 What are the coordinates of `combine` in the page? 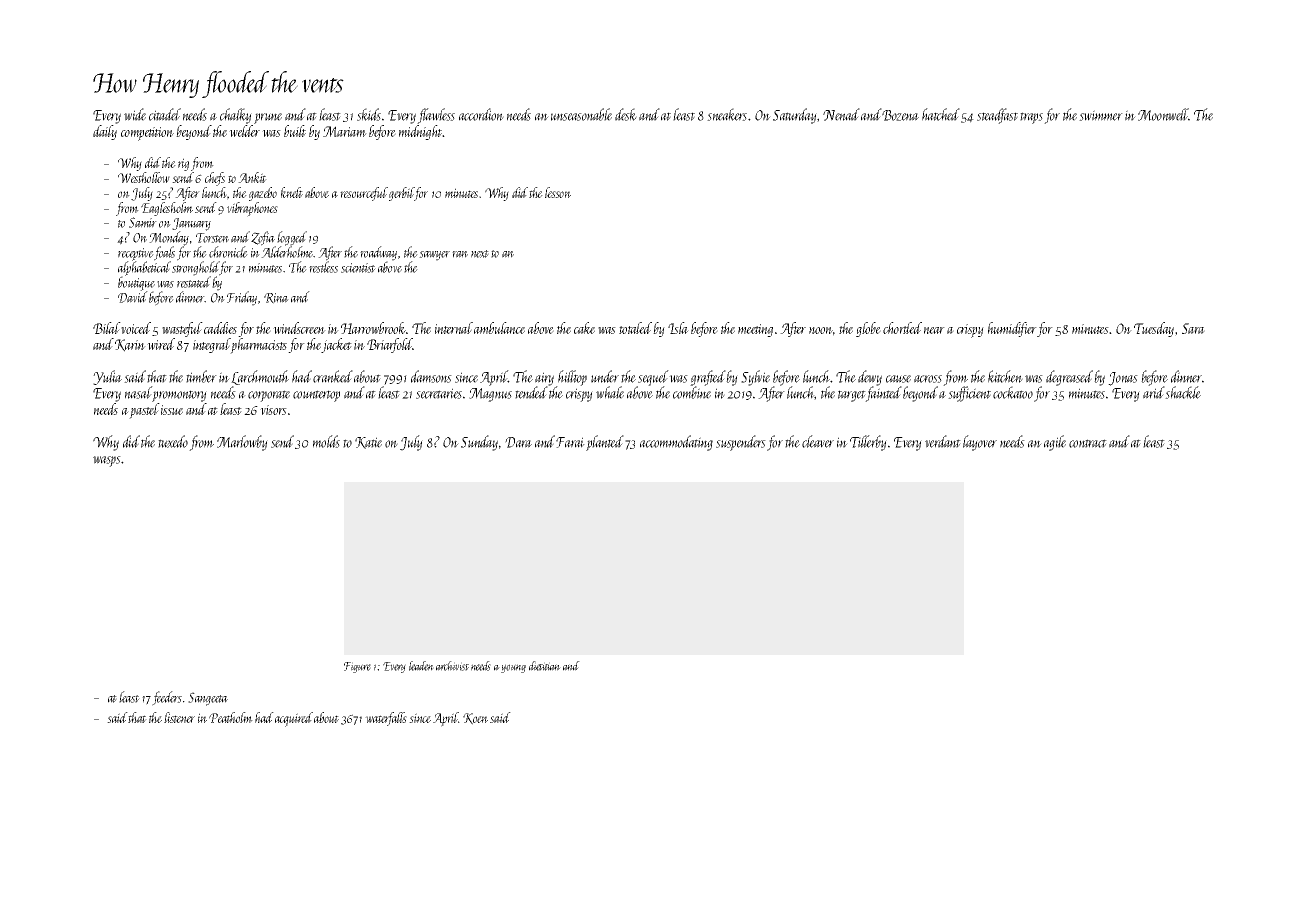 It's located at (692, 392).
